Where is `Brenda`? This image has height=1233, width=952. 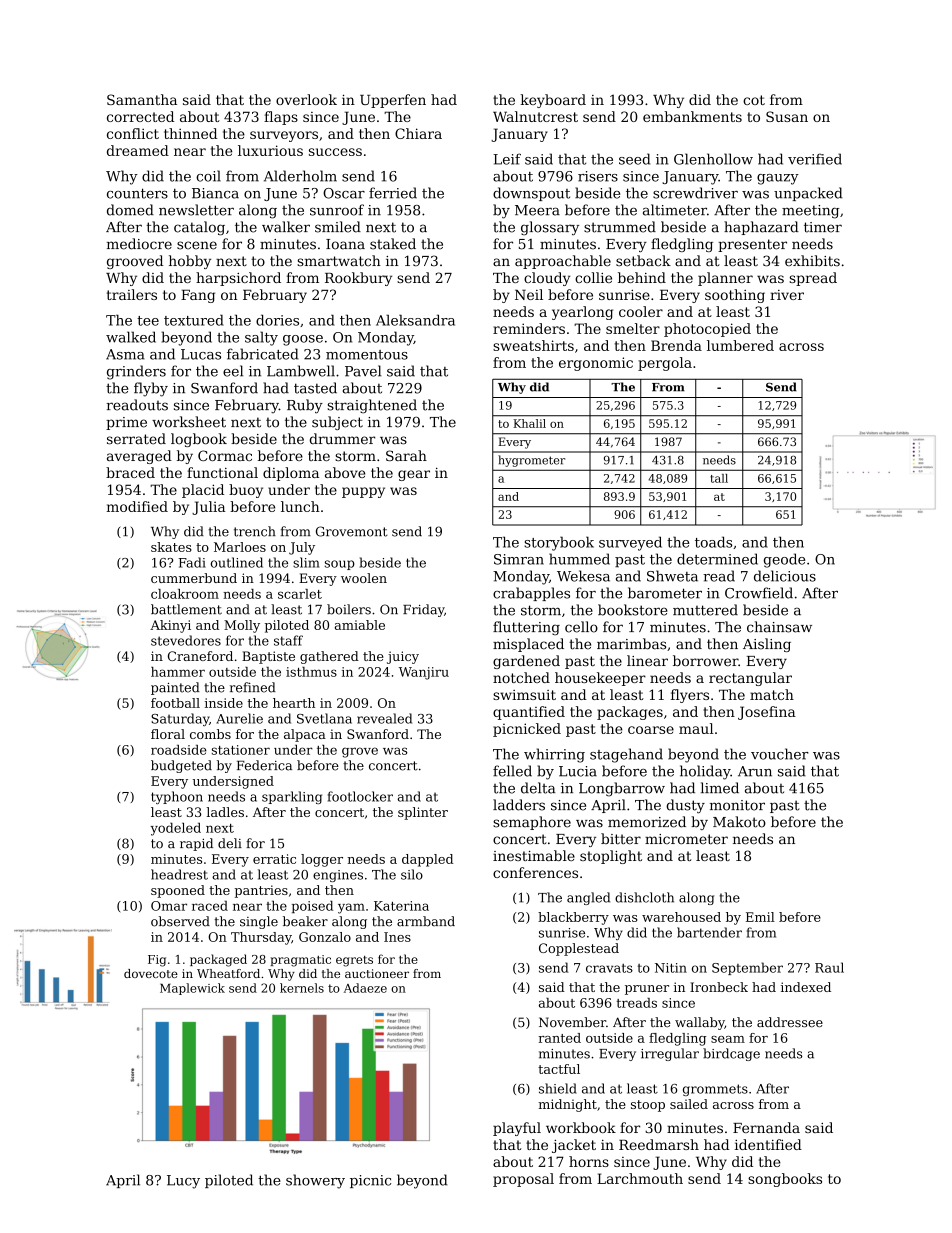
Brenda is located at coordinates (676, 345).
